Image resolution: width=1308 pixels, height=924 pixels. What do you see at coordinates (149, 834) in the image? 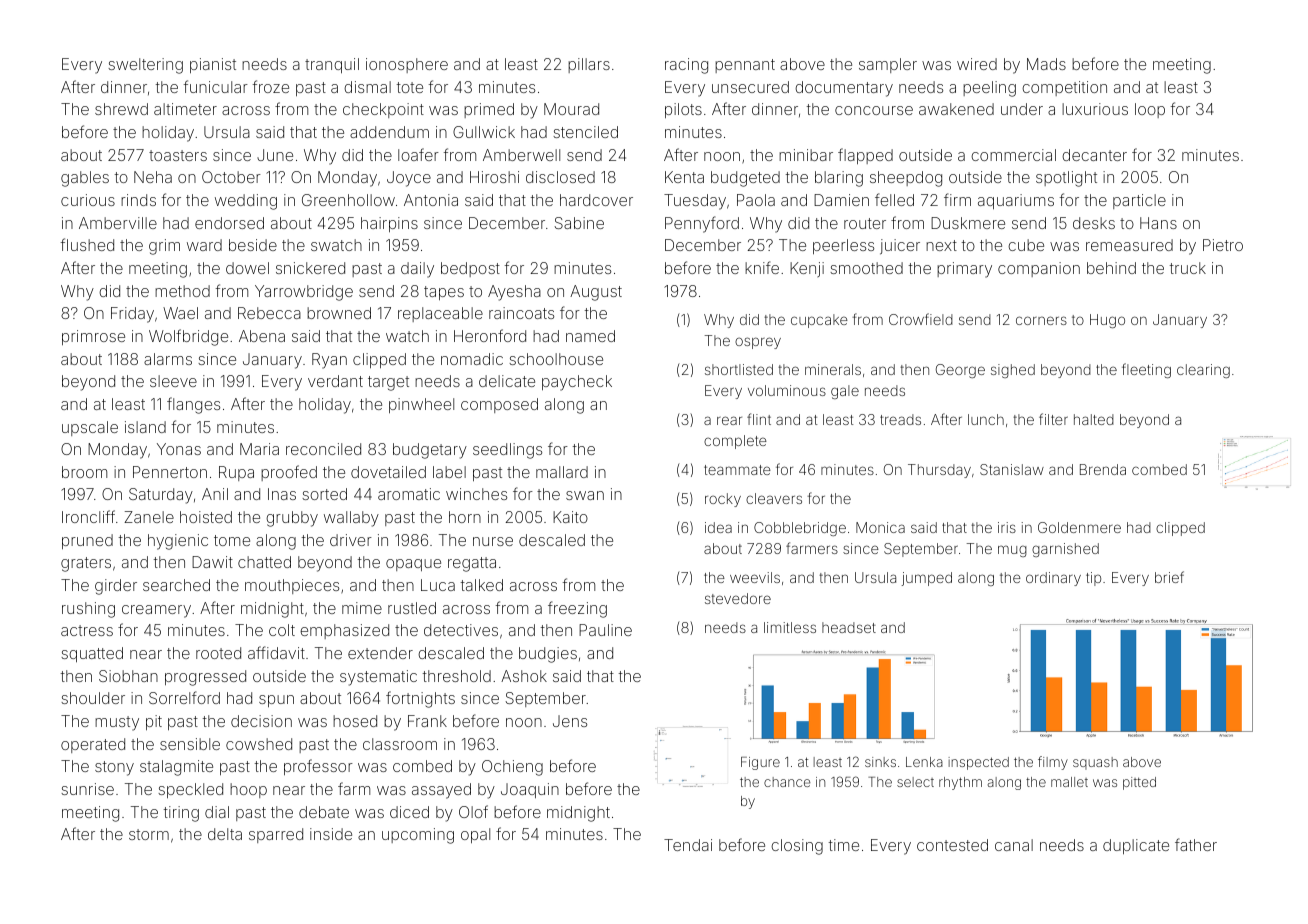
I see `storm` at bounding box center [149, 834].
